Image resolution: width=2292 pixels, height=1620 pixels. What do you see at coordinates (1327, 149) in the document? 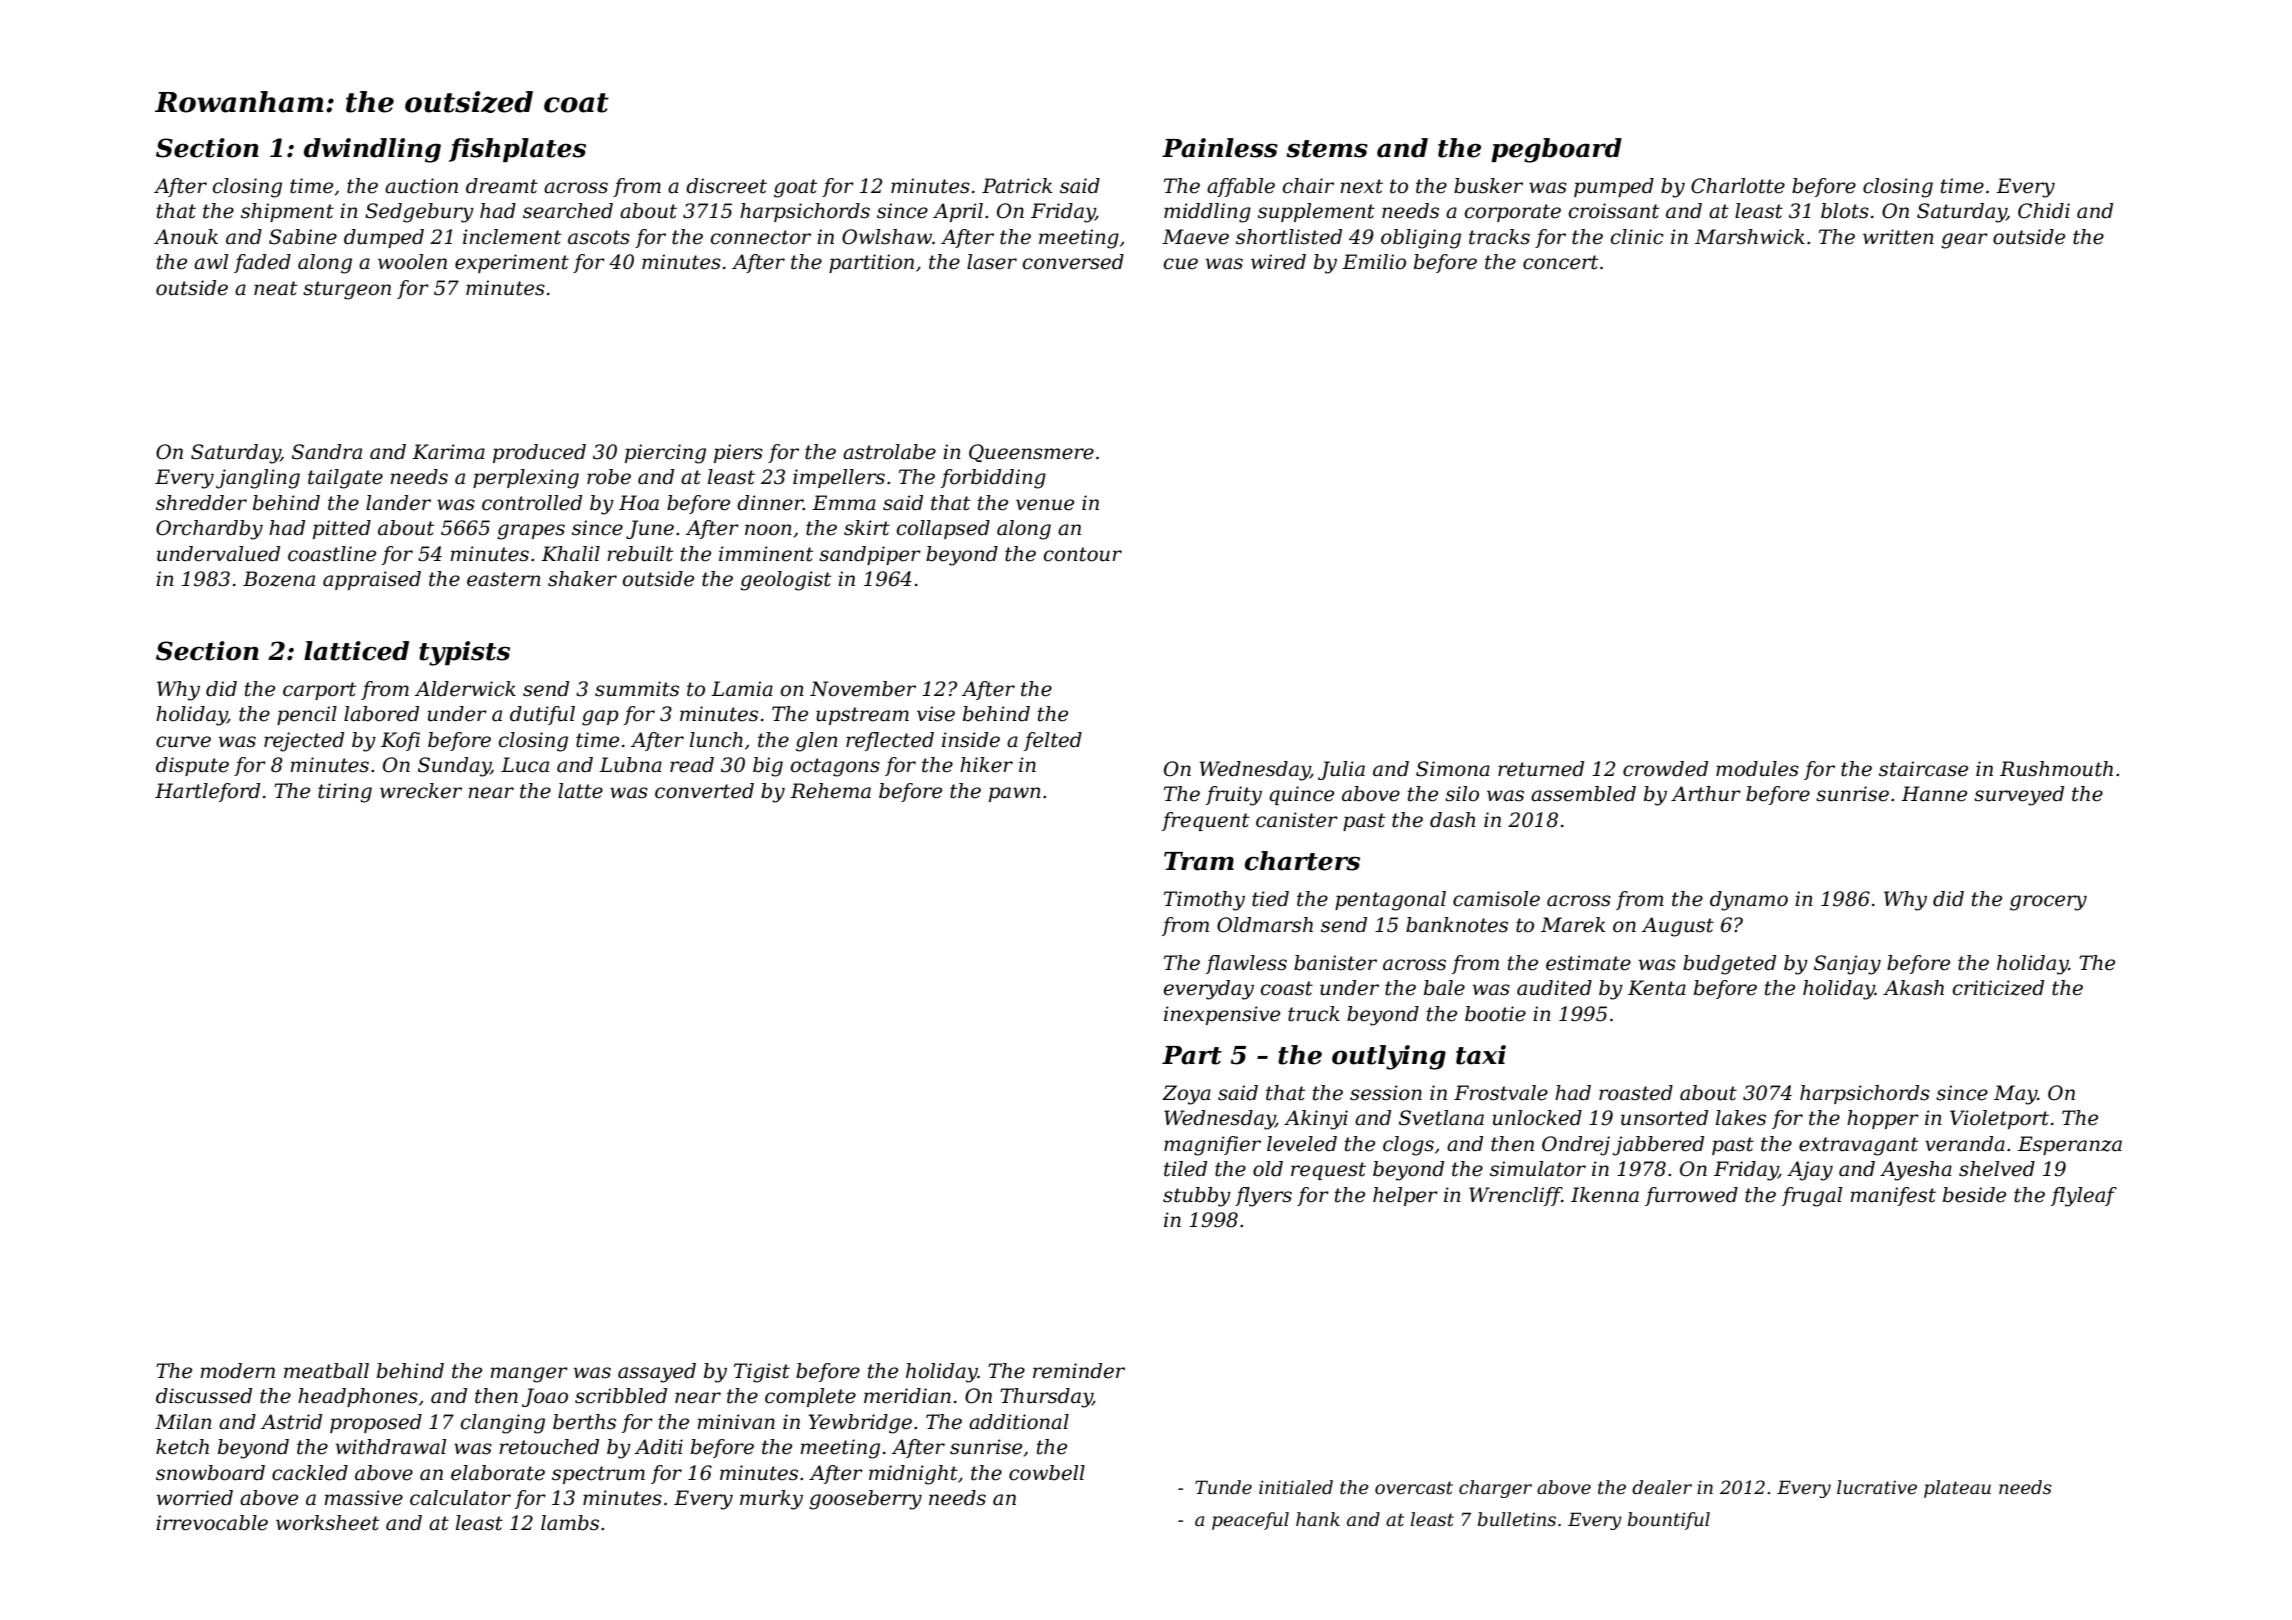
I see `stems` at bounding box center [1327, 149].
